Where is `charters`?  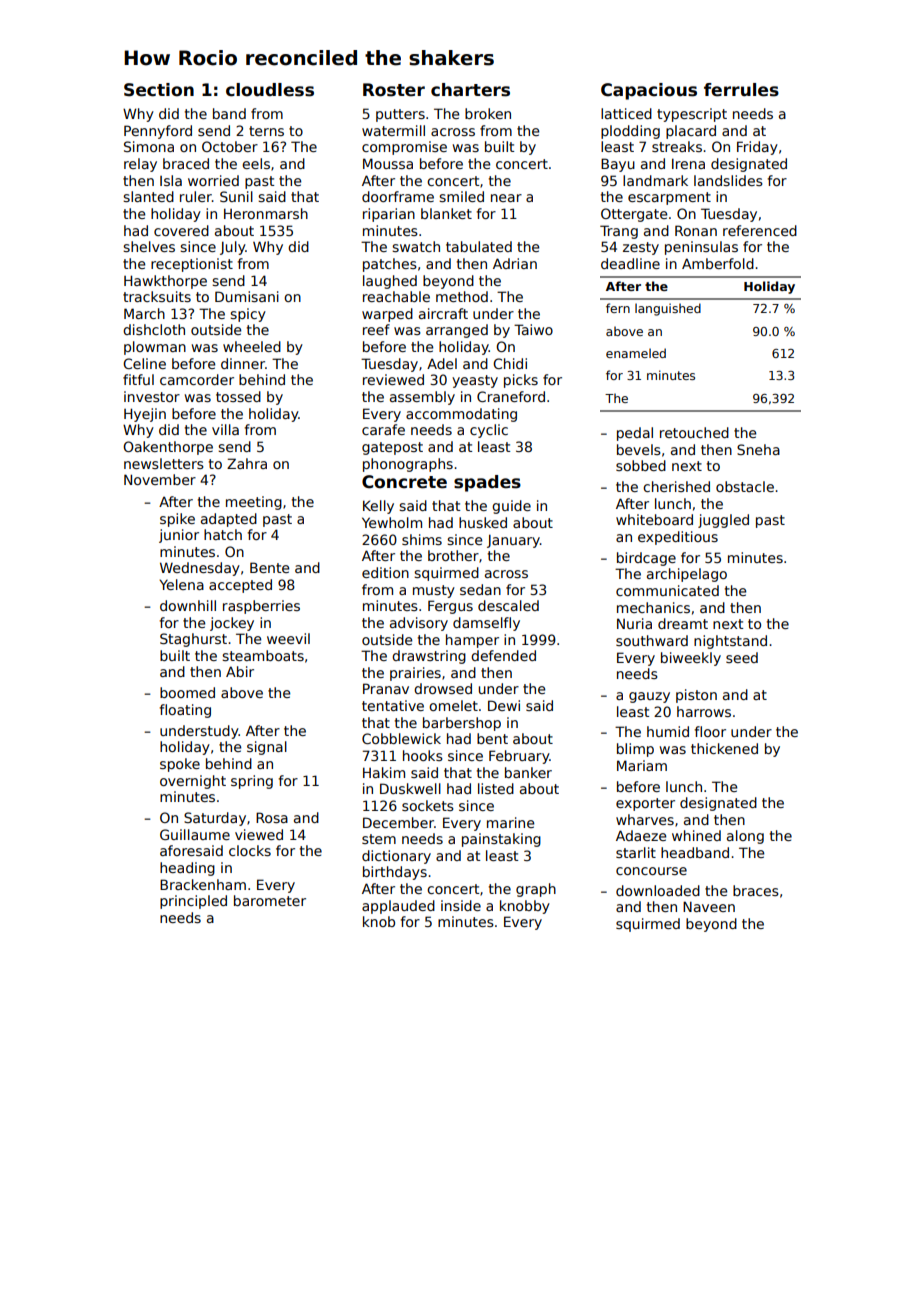
charters is located at coordinates (470, 90).
